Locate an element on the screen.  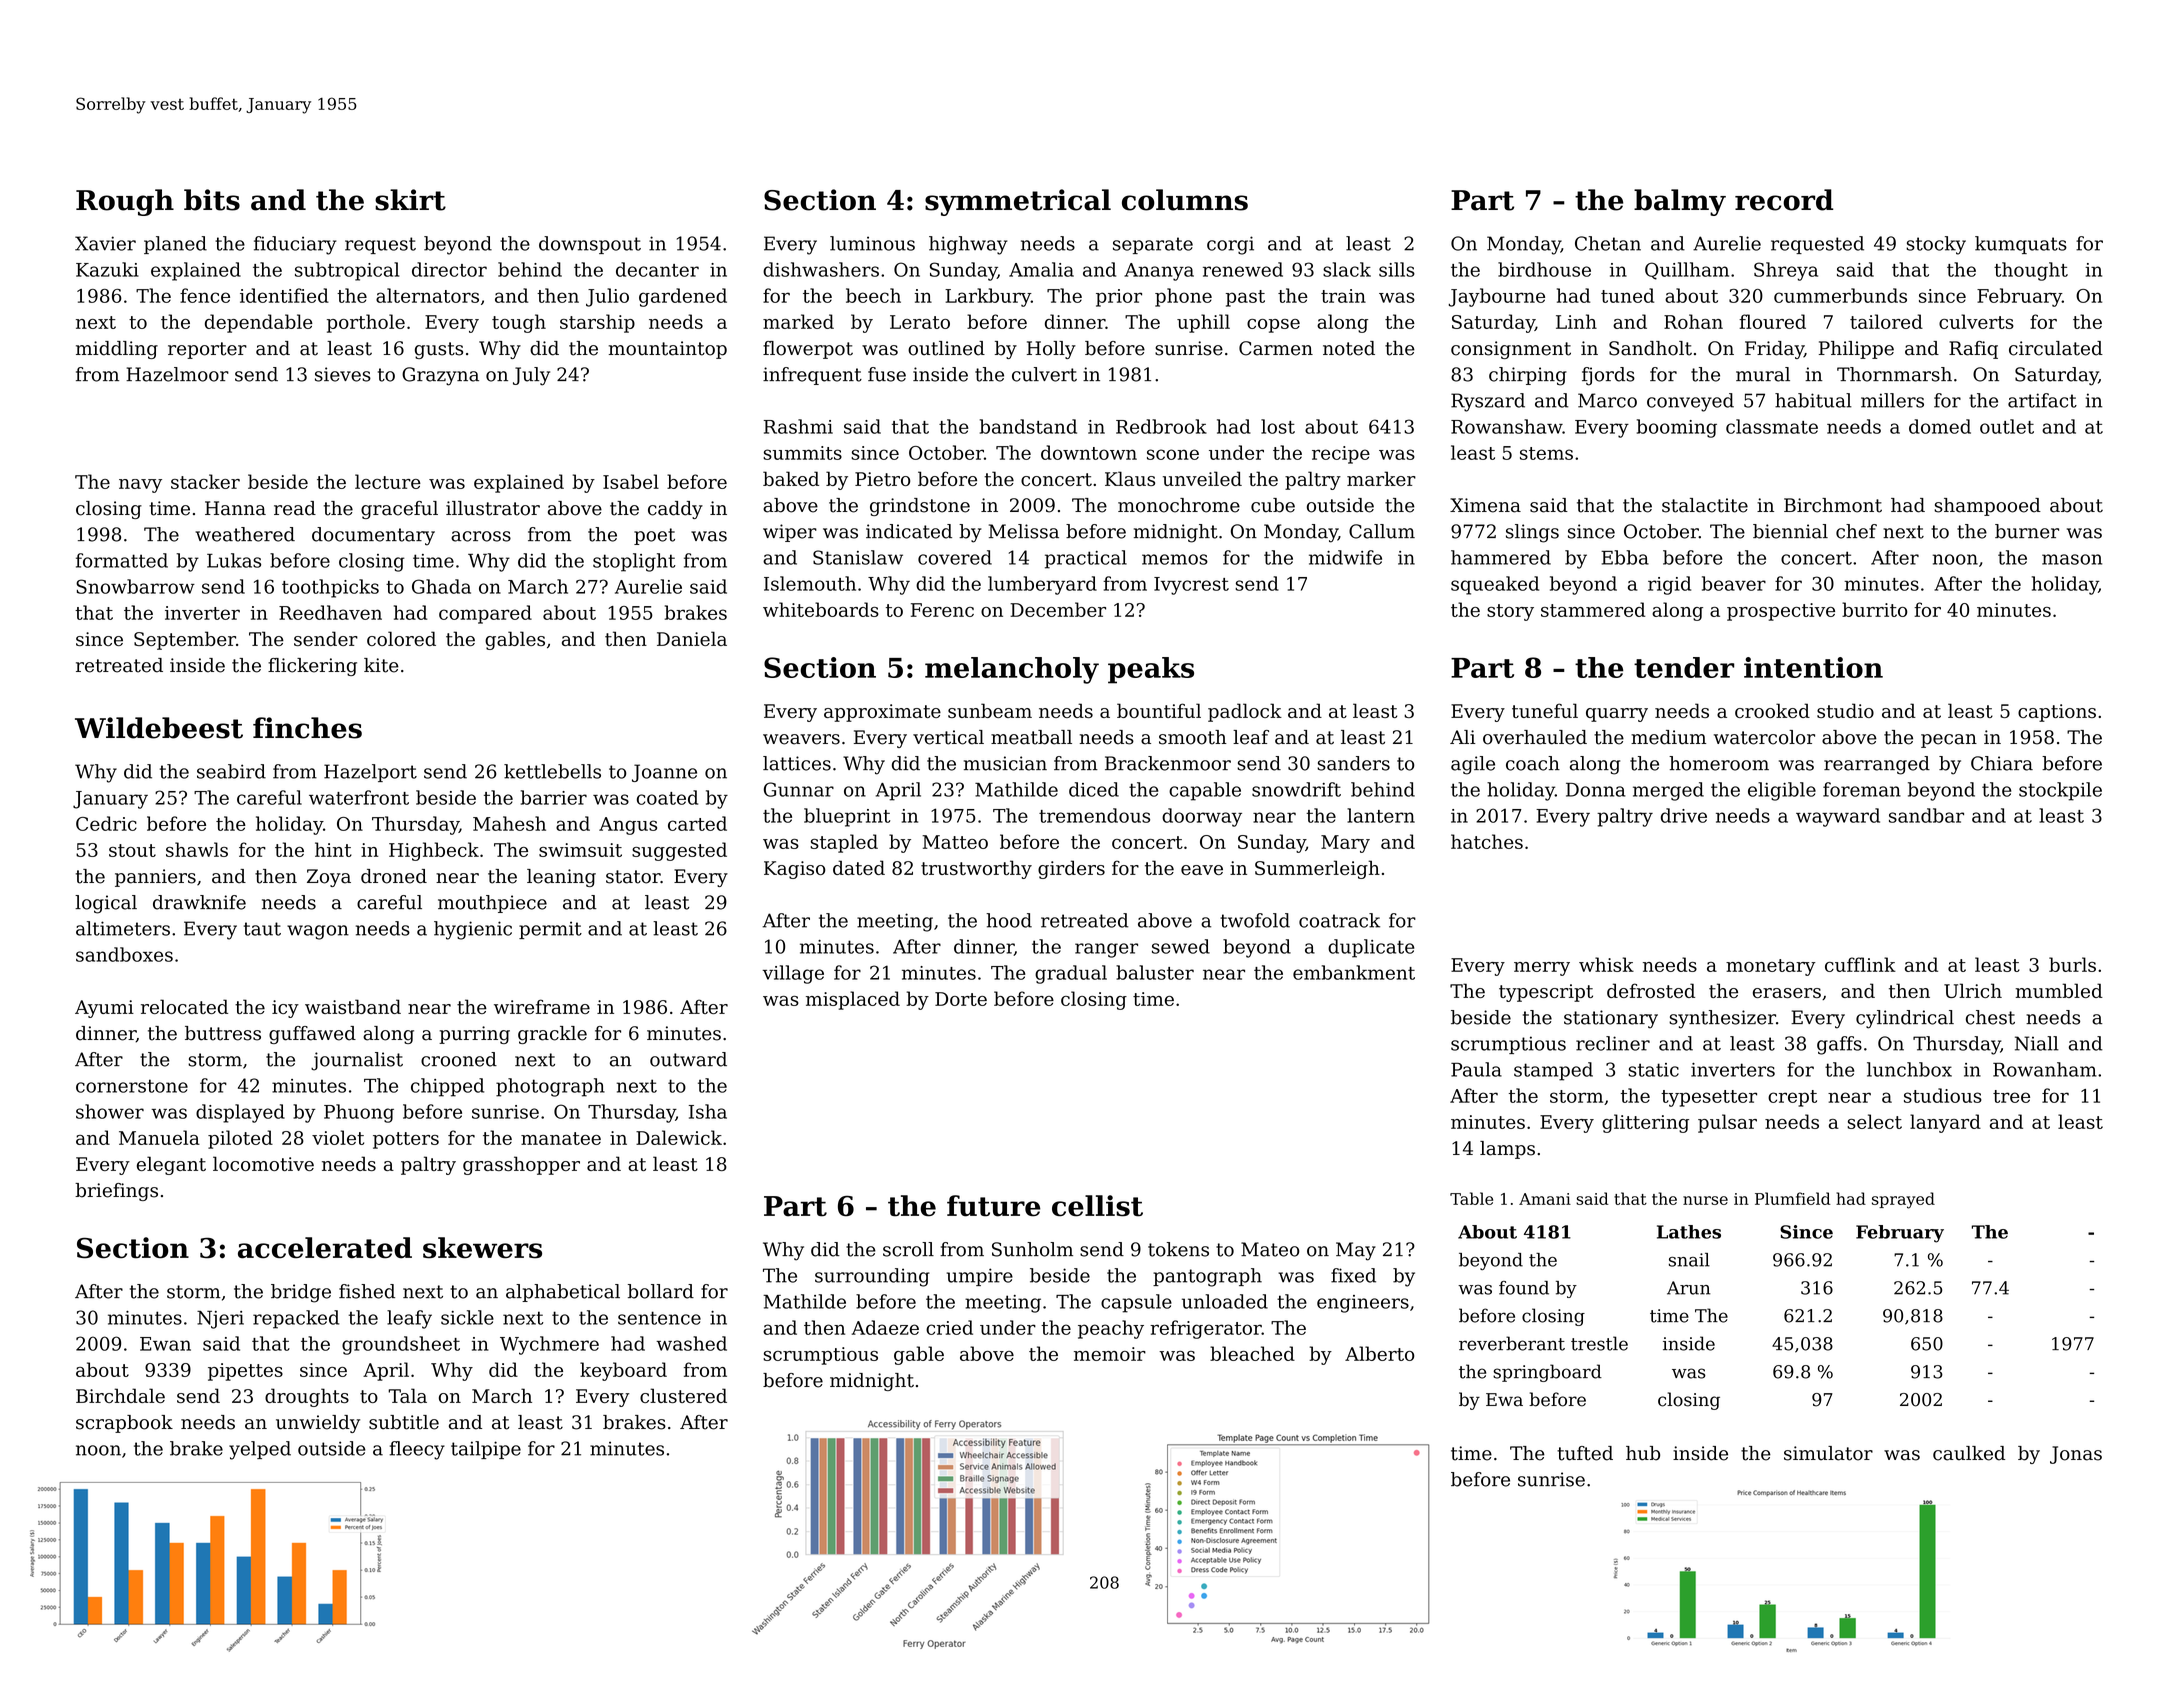
yelped is located at coordinates (260, 1450).
